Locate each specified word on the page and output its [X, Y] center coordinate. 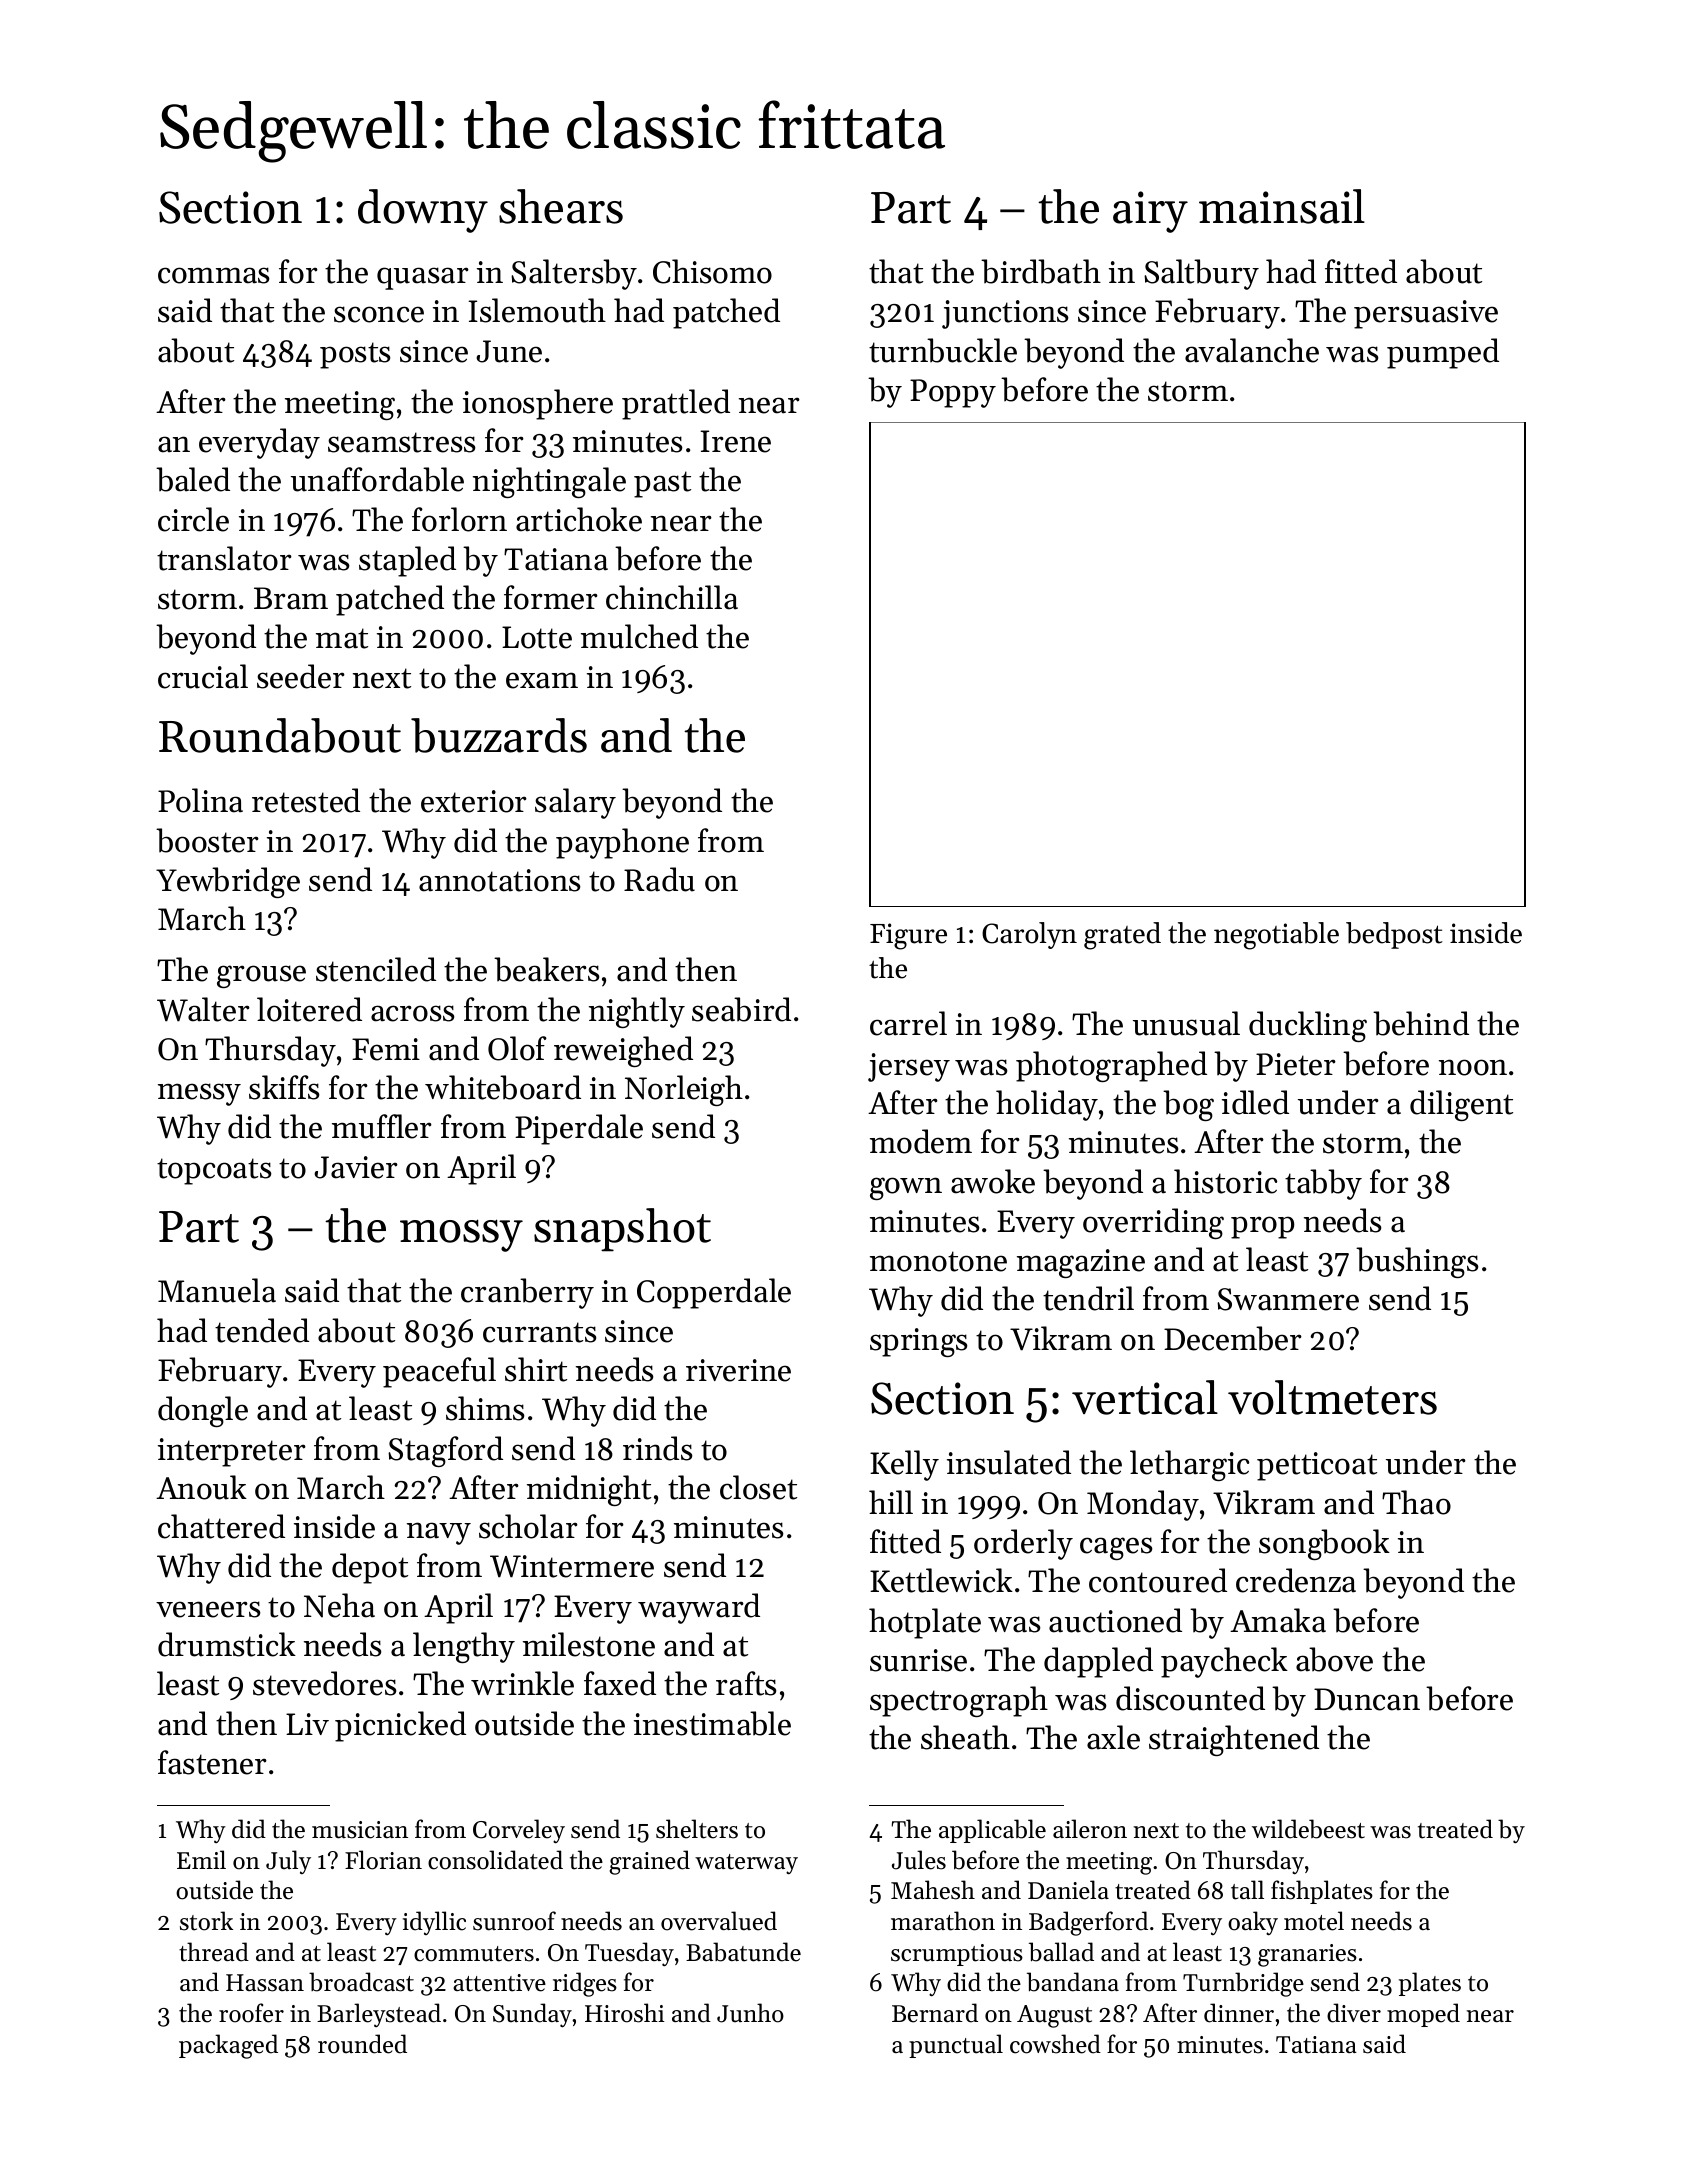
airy [1150, 212]
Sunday [532, 2015]
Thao [1416, 1502]
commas [214, 275]
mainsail [1282, 206]
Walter [203, 1009]
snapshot [622, 1230]
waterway [746, 1864]
